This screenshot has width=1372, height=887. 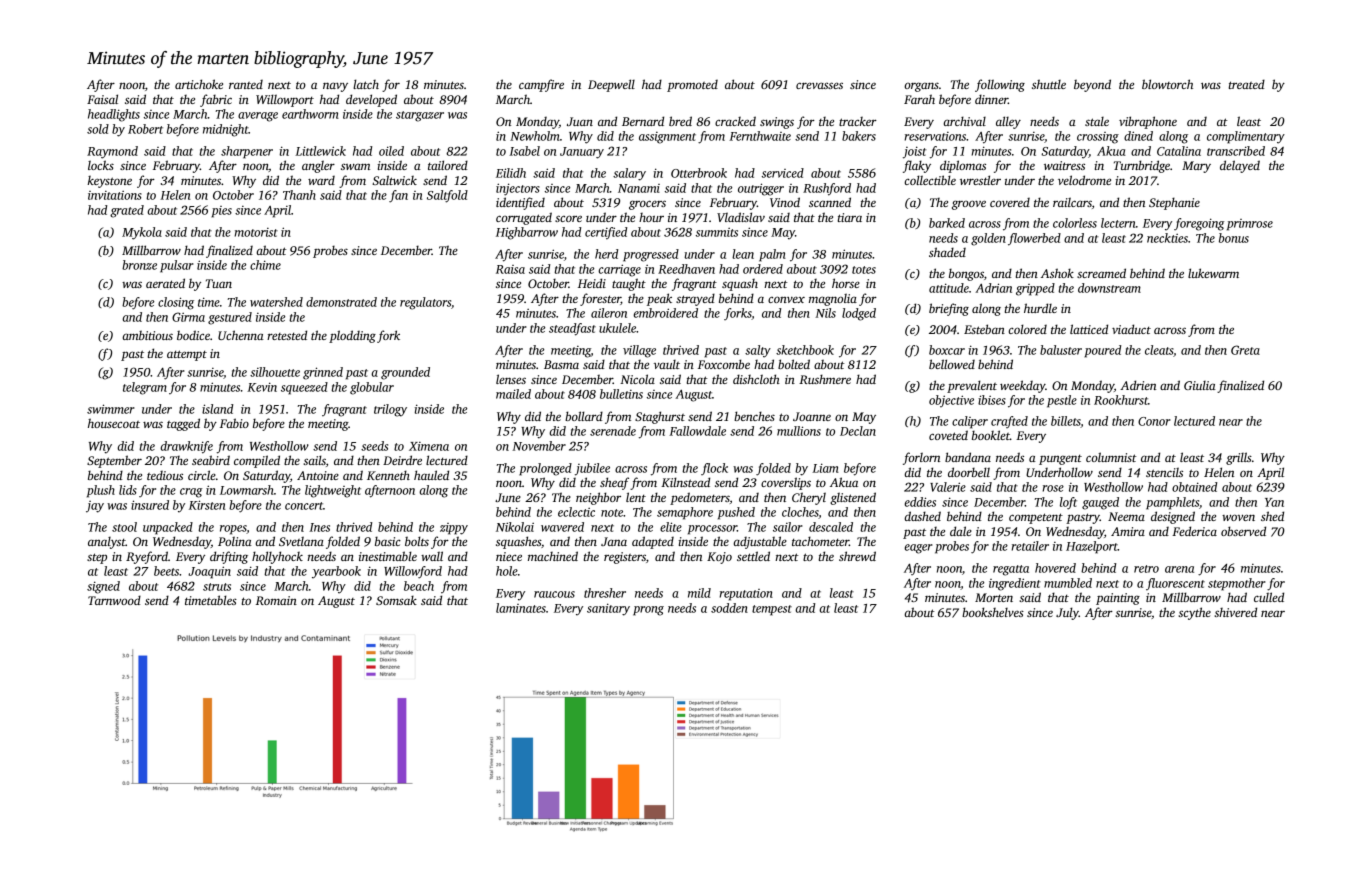 I want to click on mailed, so click(x=513, y=394).
